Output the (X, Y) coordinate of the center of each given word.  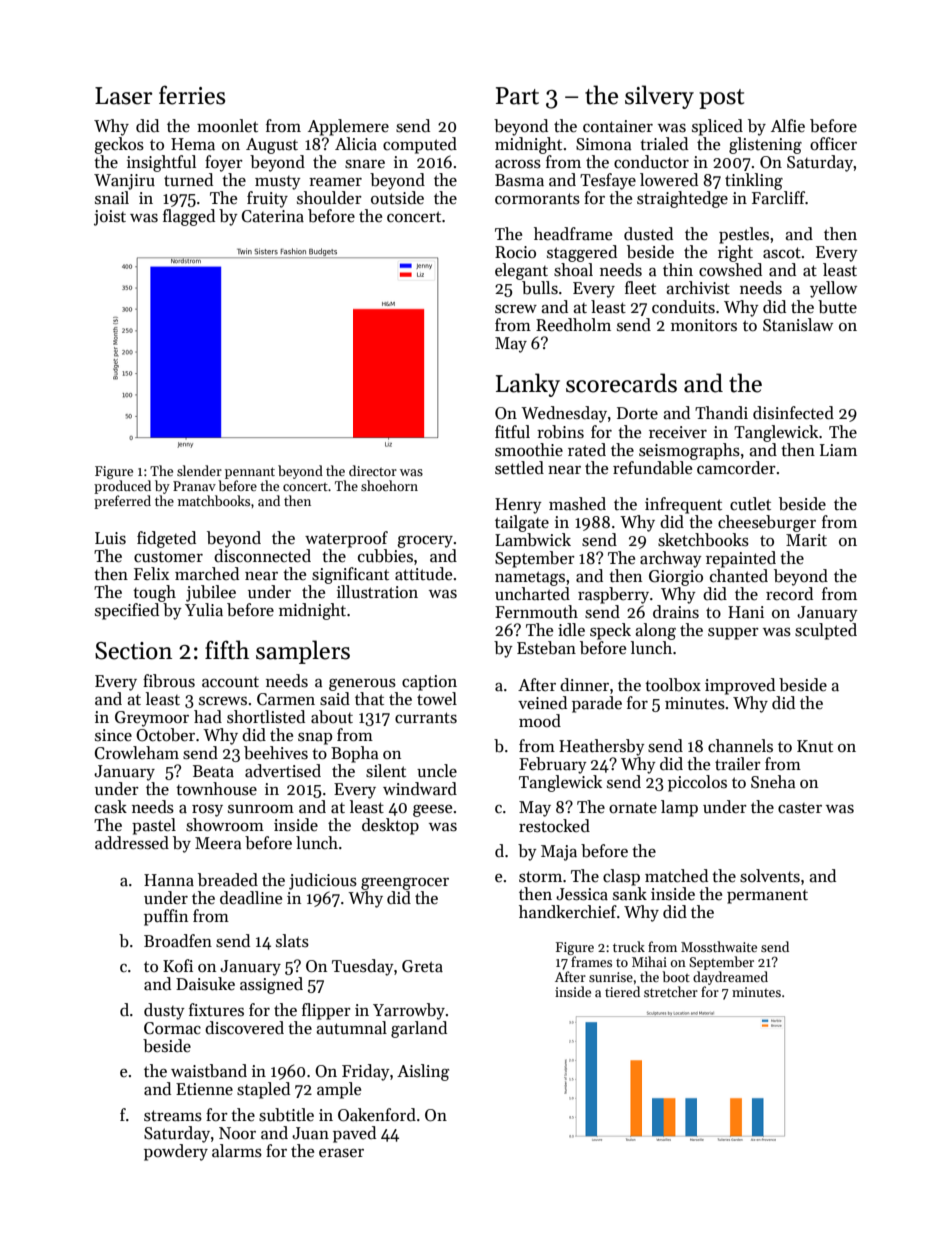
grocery (425, 542)
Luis (110, 538)
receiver (678, 432)
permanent (767, 897)
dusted (648, 234)
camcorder (736, 468)
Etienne (204, 1089)
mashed (577, 504)
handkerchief (568, 912)
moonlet (227, 126)
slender (199, 470)
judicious (323, 881)
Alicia (356, 144)
